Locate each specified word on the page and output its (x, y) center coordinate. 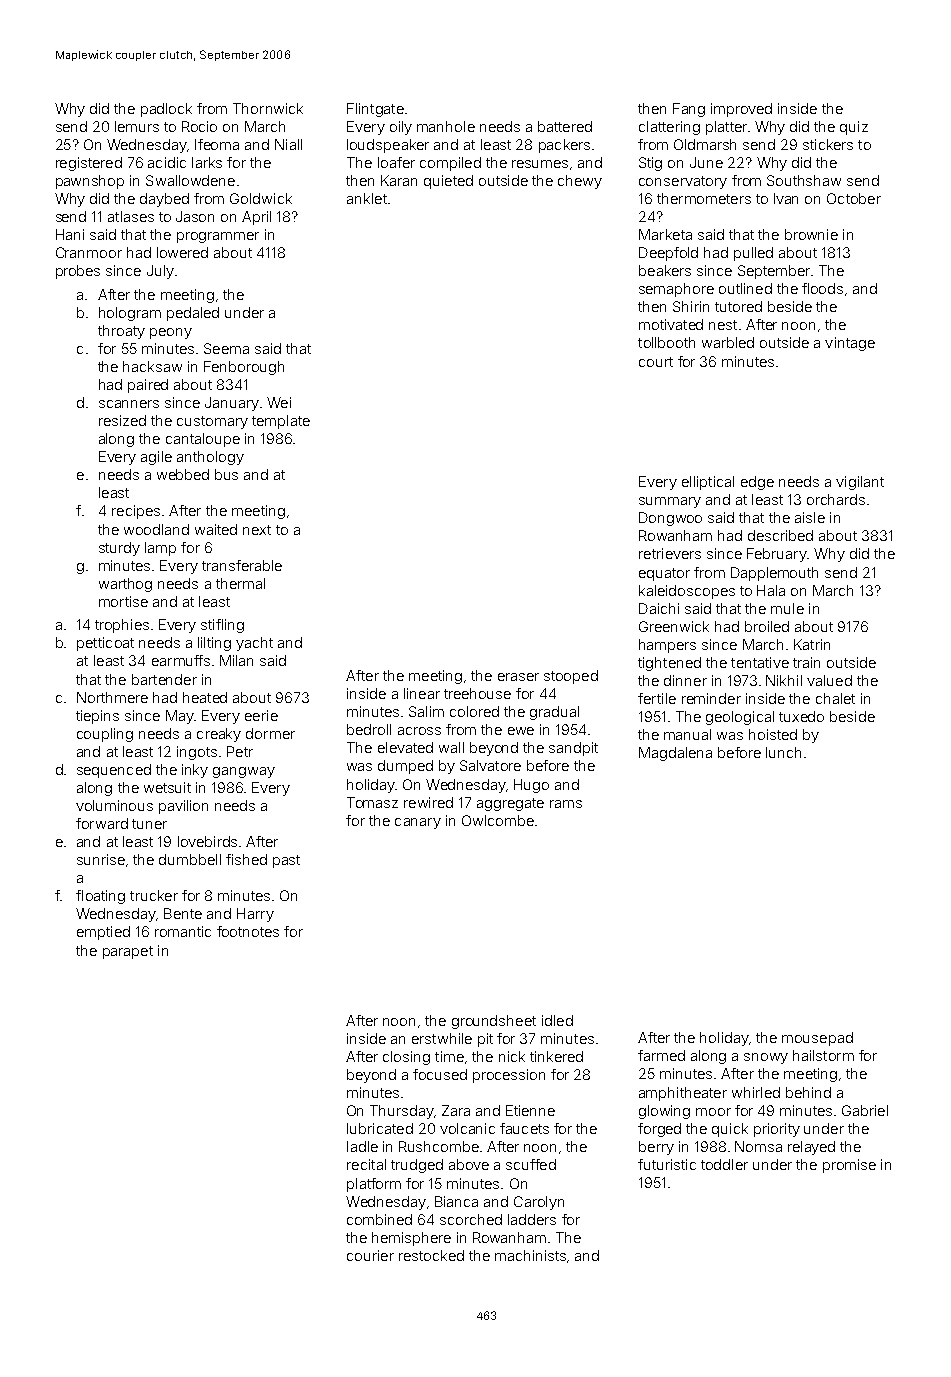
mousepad (817, 1039)
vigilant (860, 483)
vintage (850, 344)
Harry (255, 915)
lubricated (380, 1128)
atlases (131, 216)
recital (366, 1164)
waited (216, 529)
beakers (665, 270)
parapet (128, 952)
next (257, 530)
